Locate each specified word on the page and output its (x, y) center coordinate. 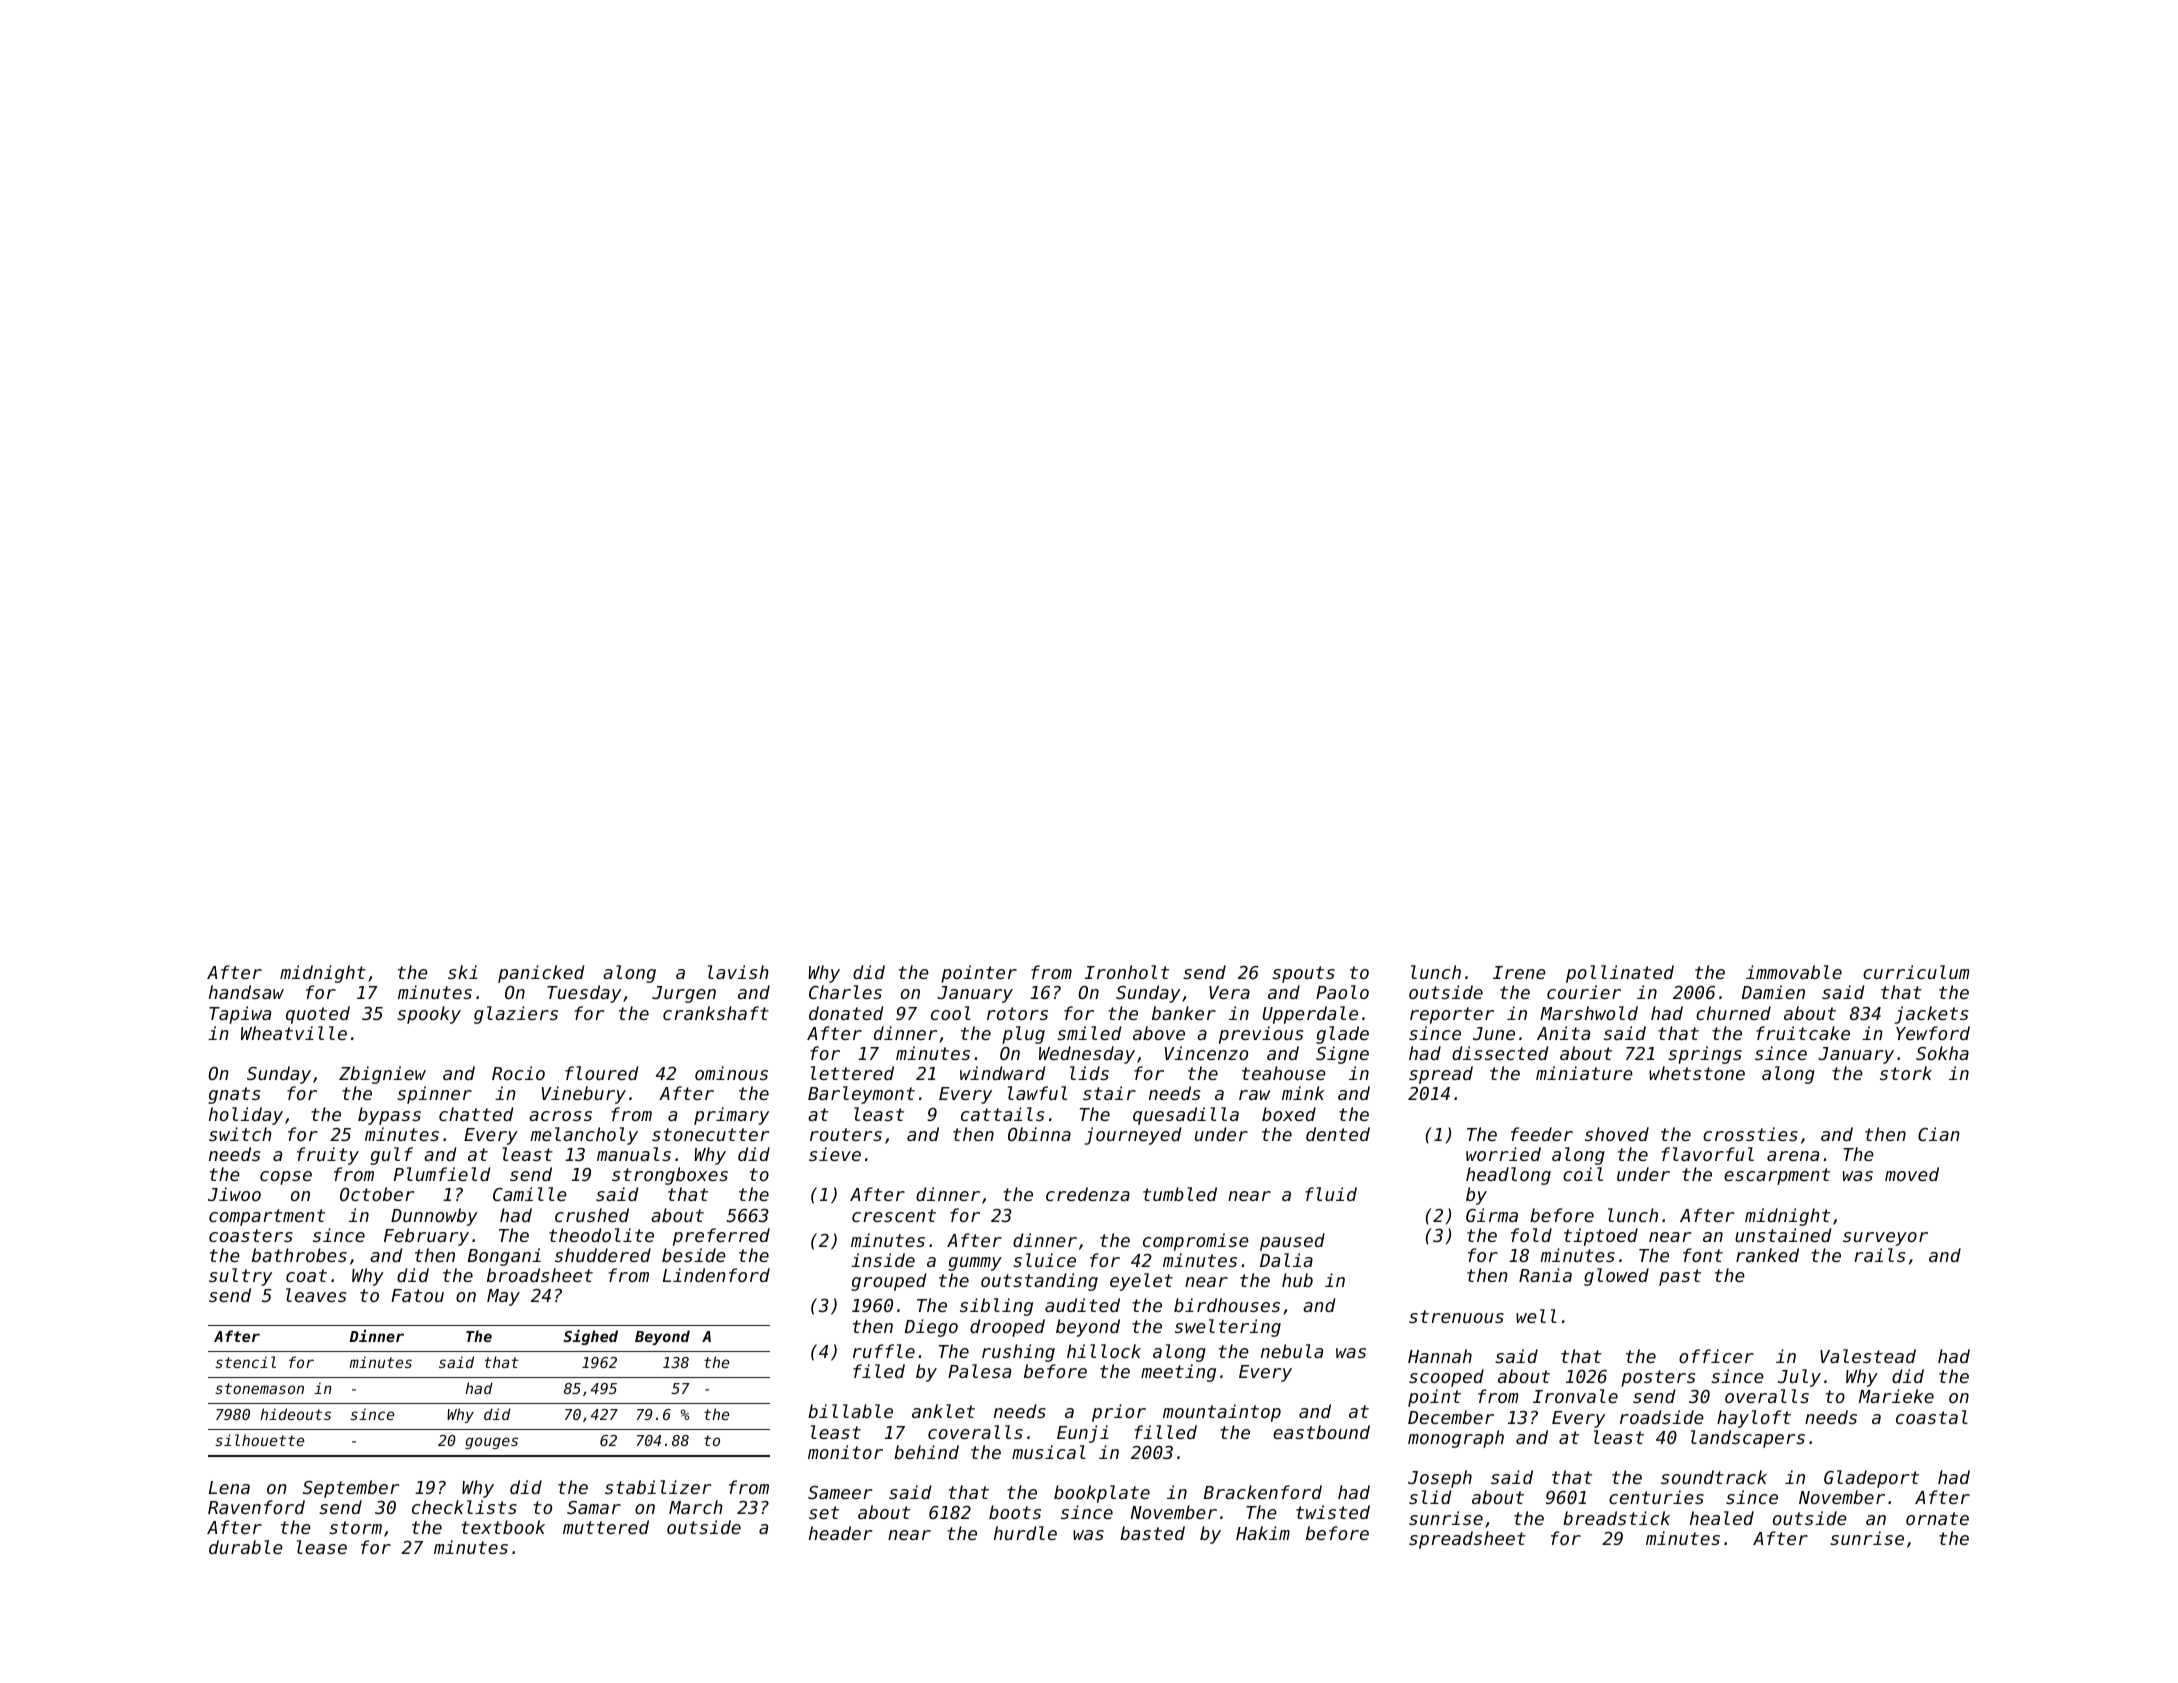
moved (1912, 1174)
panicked (541, 974)
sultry (240, 1277)
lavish (738, 972)
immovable (1794, 972)
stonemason (259, 1388)
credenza (1088, 1194)
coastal (1932, 1417)
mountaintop (1222, 1413)
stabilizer (658, 1487)
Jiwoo (234, 1194)
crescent (894, 1215)
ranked (1767, 1255)
